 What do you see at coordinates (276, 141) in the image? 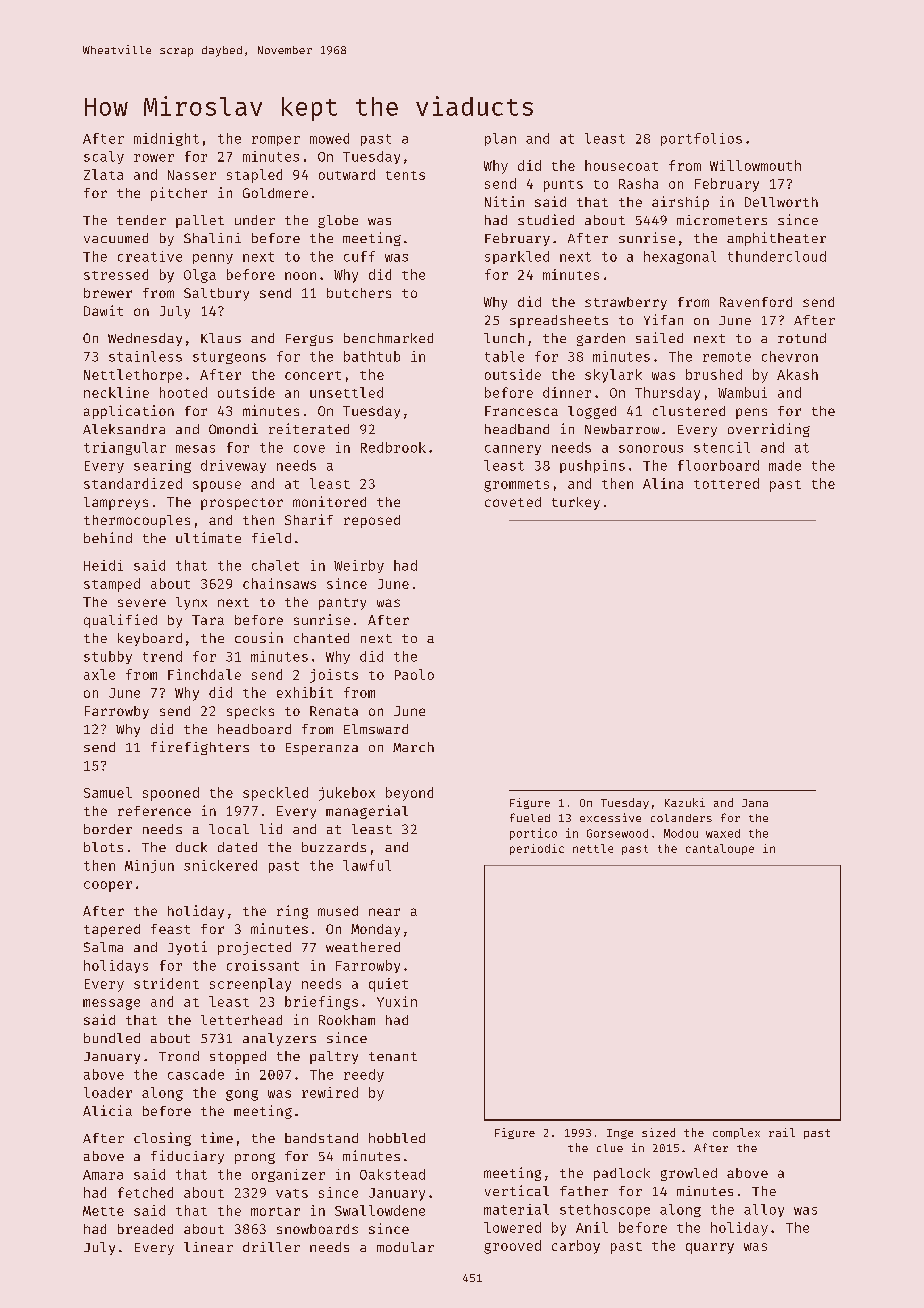
I see `romper` at bounding box center [276, 141].
